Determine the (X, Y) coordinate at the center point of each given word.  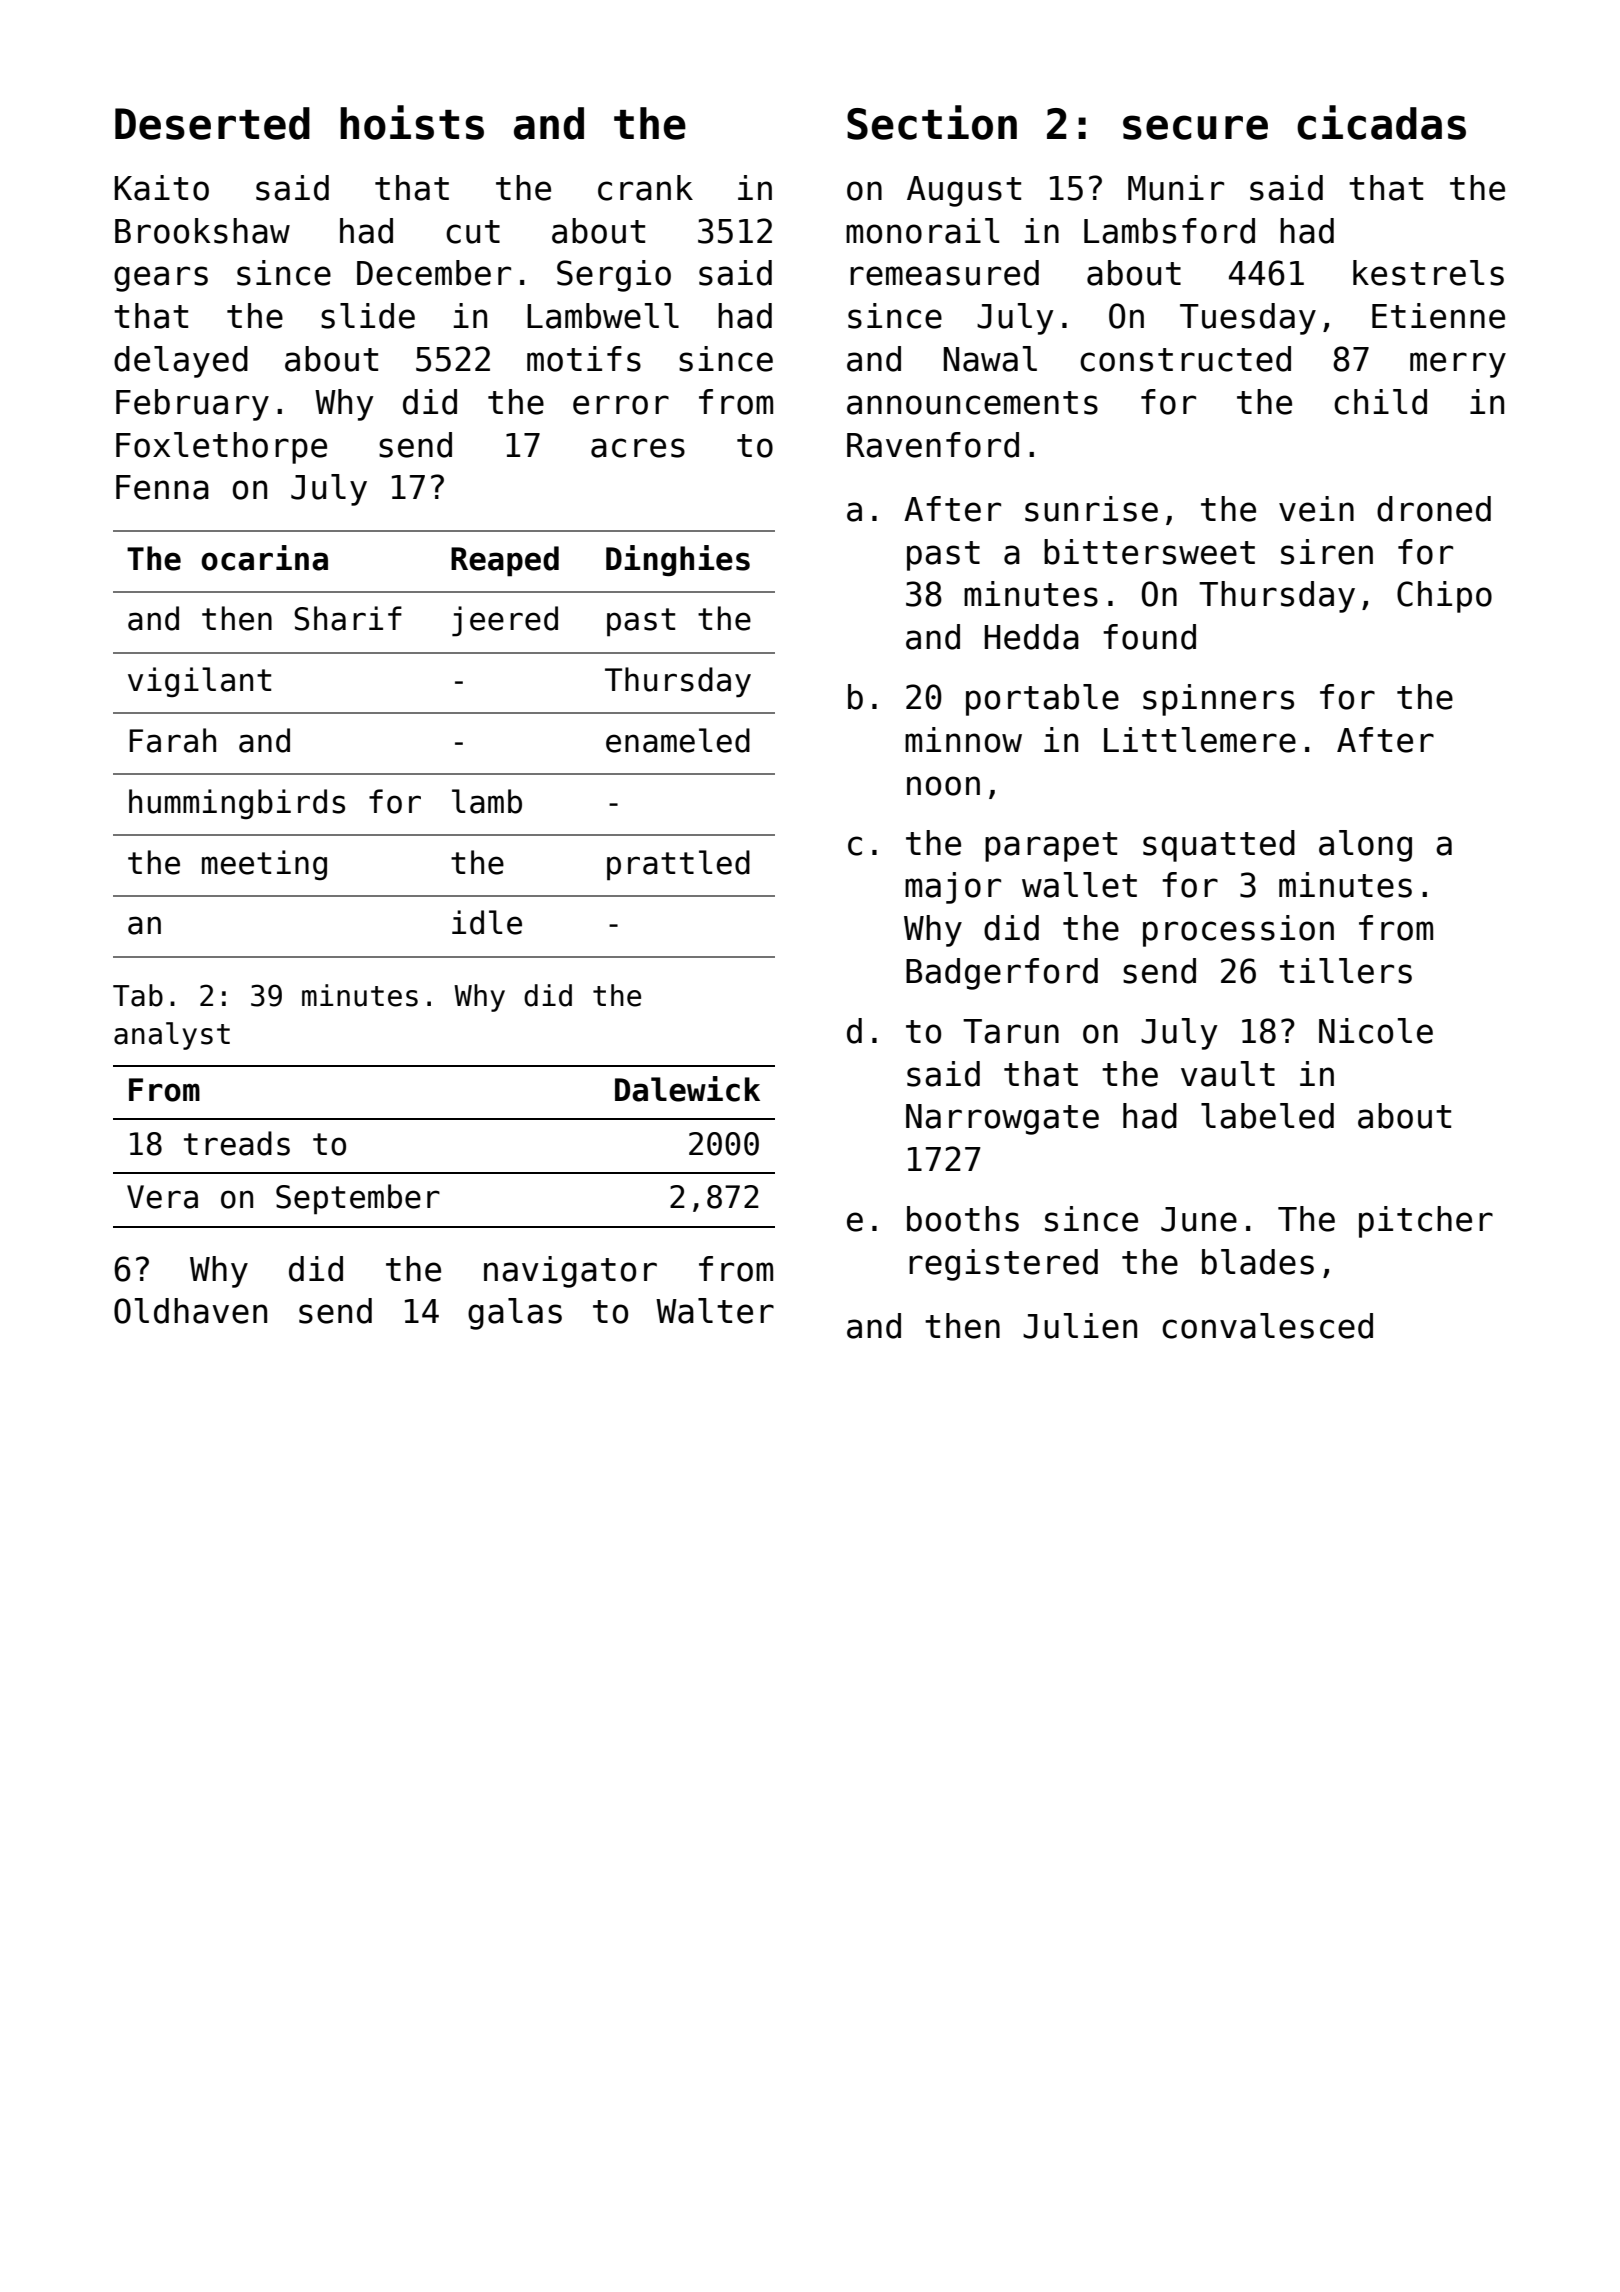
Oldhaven (190, 1311)
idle (487, 922)
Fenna (162, 487)
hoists (412, 122)
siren (1327, 552)
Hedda (1032, 637)
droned (1434, 509)
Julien (1080, 1326)
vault (1228, 1074)
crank (645, 188)
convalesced (1267, 1326)
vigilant (199, 682)
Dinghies (678, 561)
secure (1195, 127)
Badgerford (1002, 974)
